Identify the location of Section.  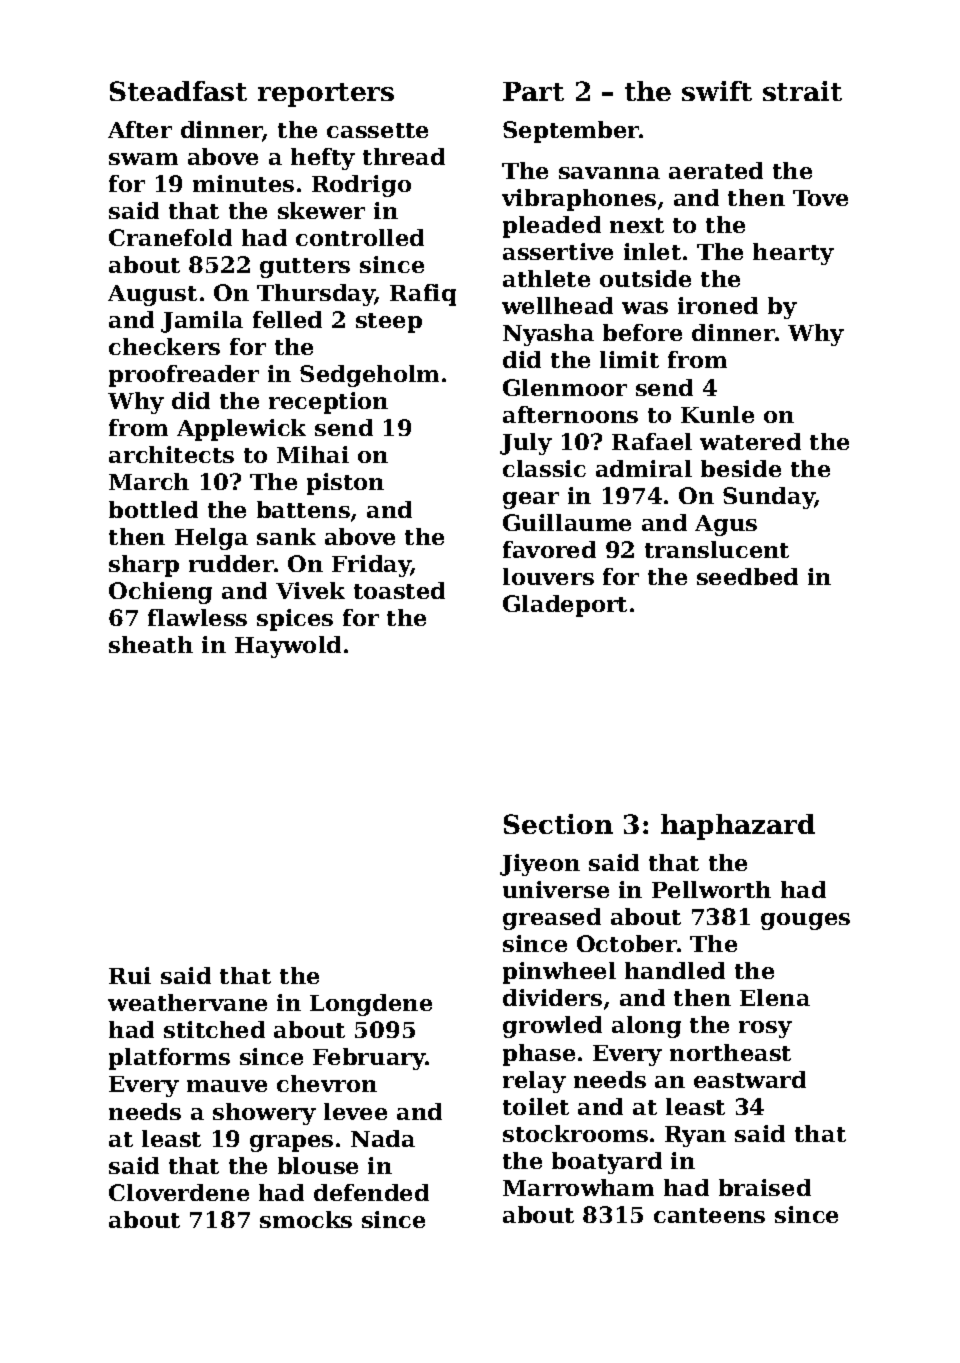
(558, 824).
